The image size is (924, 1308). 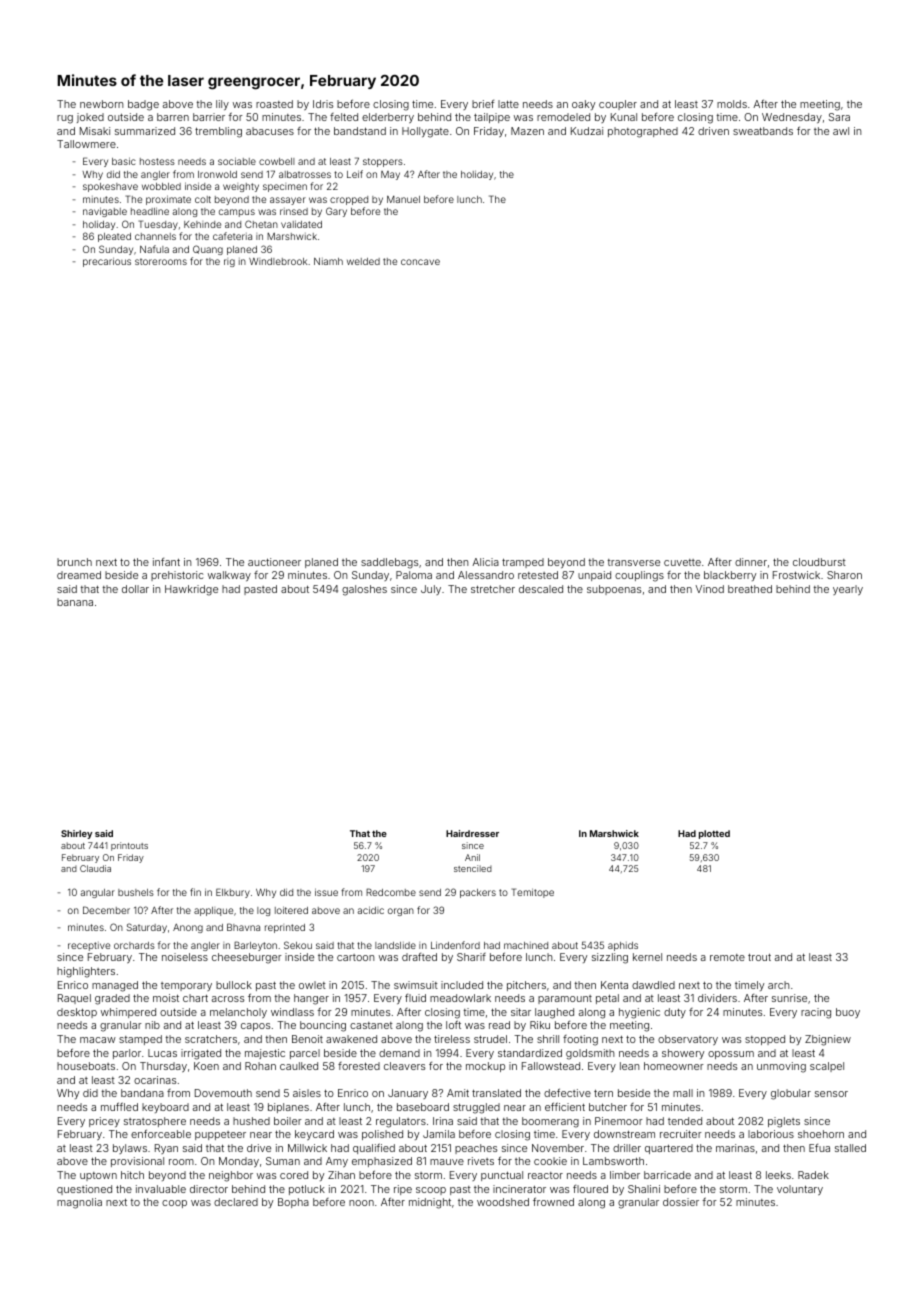 What do you see at coordinates (222, 105) in the document?
I see `lily` at bounding box center [222, 105].
